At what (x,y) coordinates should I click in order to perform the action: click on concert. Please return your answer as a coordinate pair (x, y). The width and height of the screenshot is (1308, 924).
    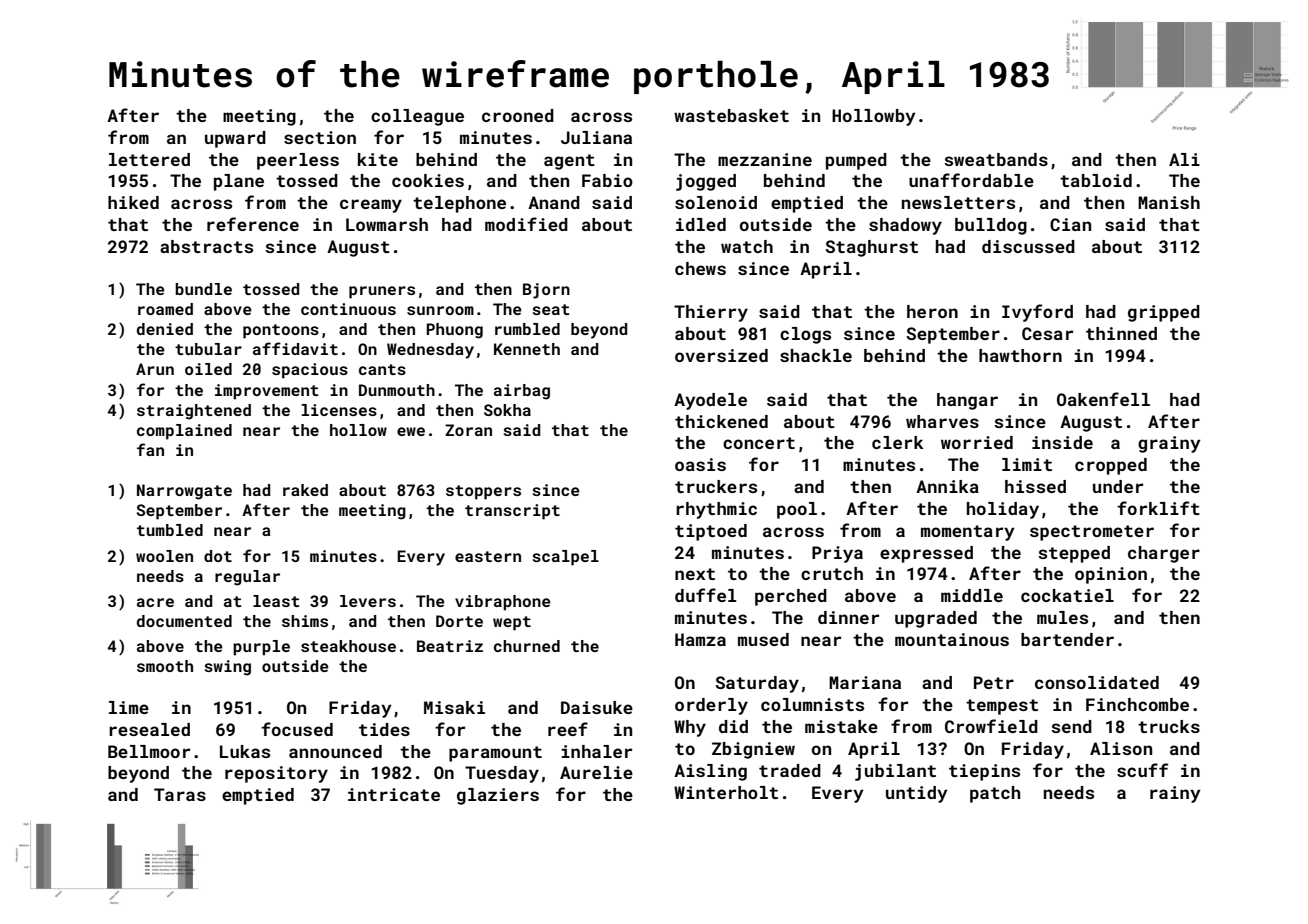
    Looking at the image, I should click on (759, 443).
